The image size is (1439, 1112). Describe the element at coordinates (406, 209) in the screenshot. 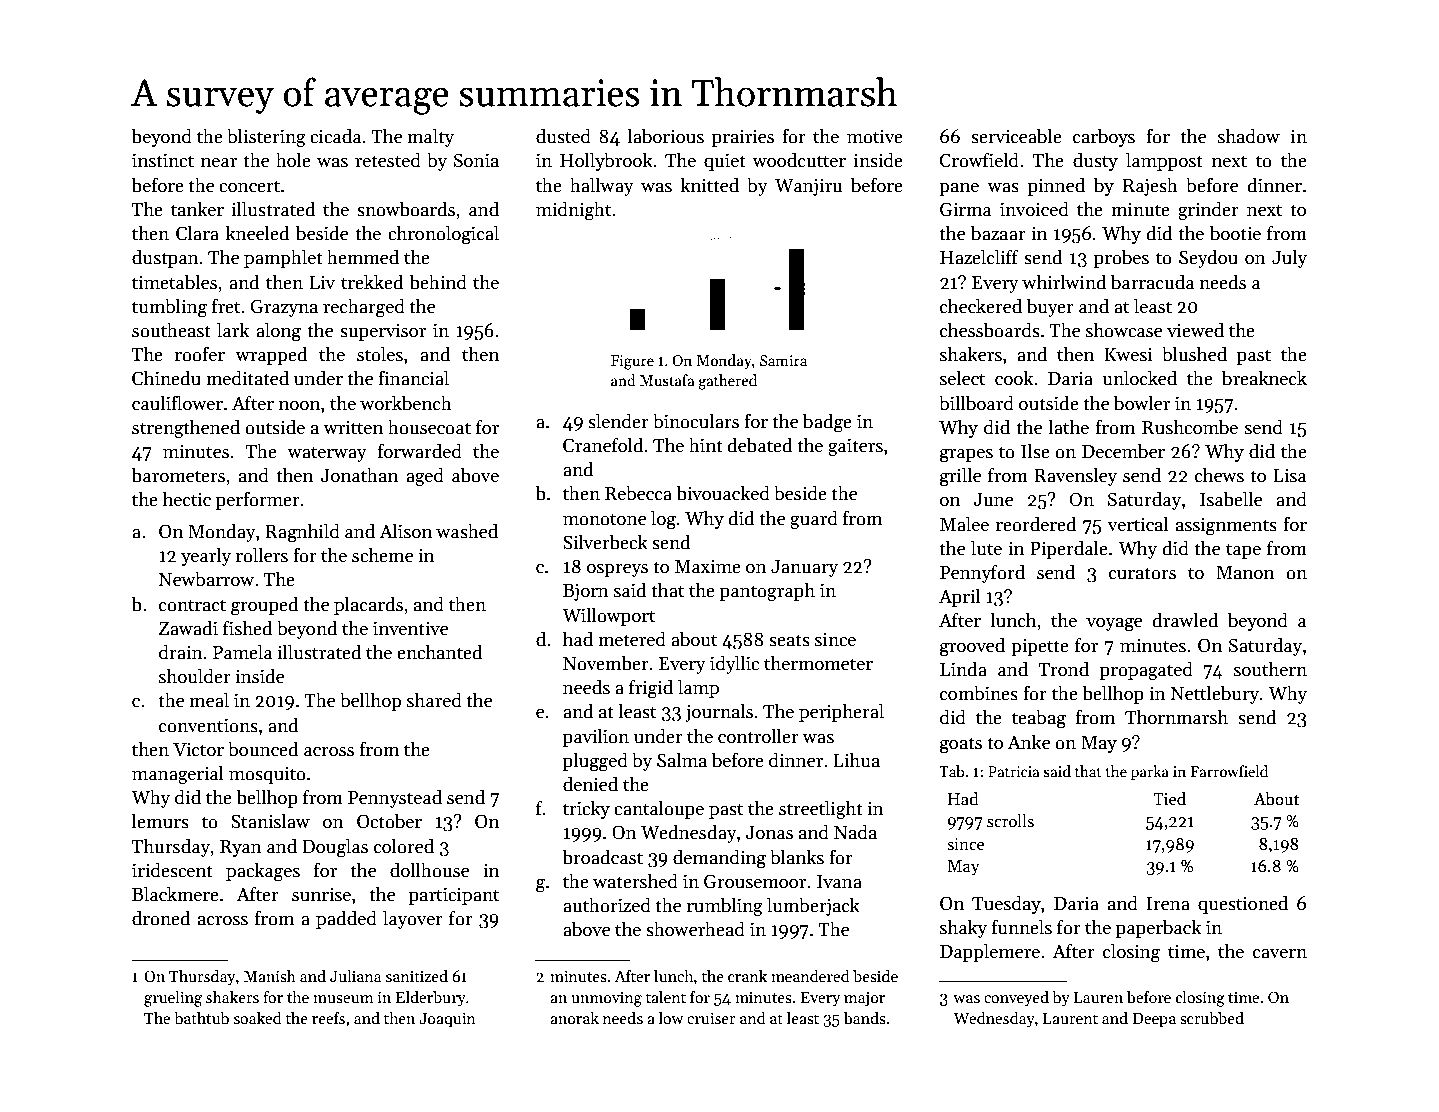

I see `snowboards` at that location.
